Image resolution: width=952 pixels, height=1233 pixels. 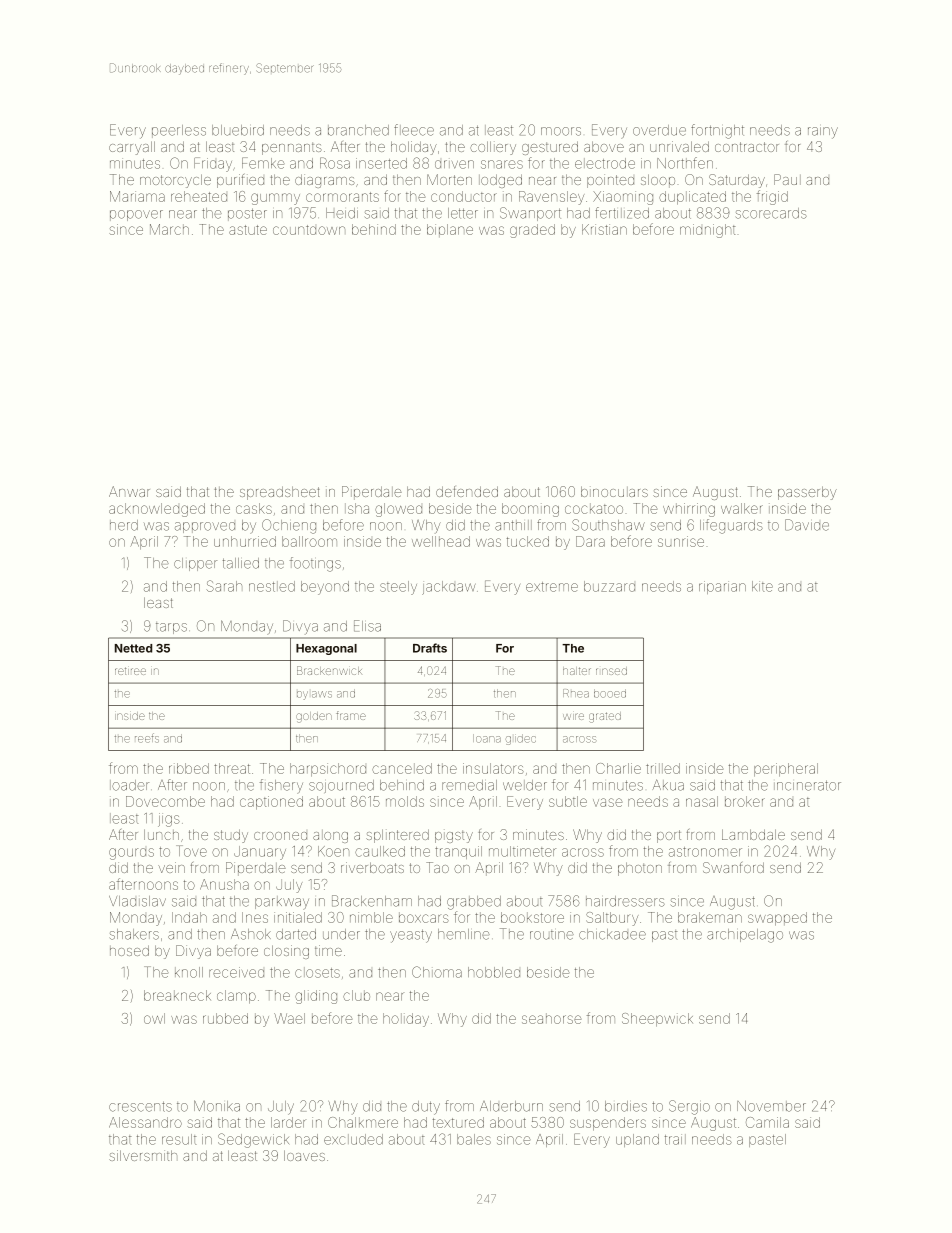 I want to click on club, so click(x=356, y=995).
